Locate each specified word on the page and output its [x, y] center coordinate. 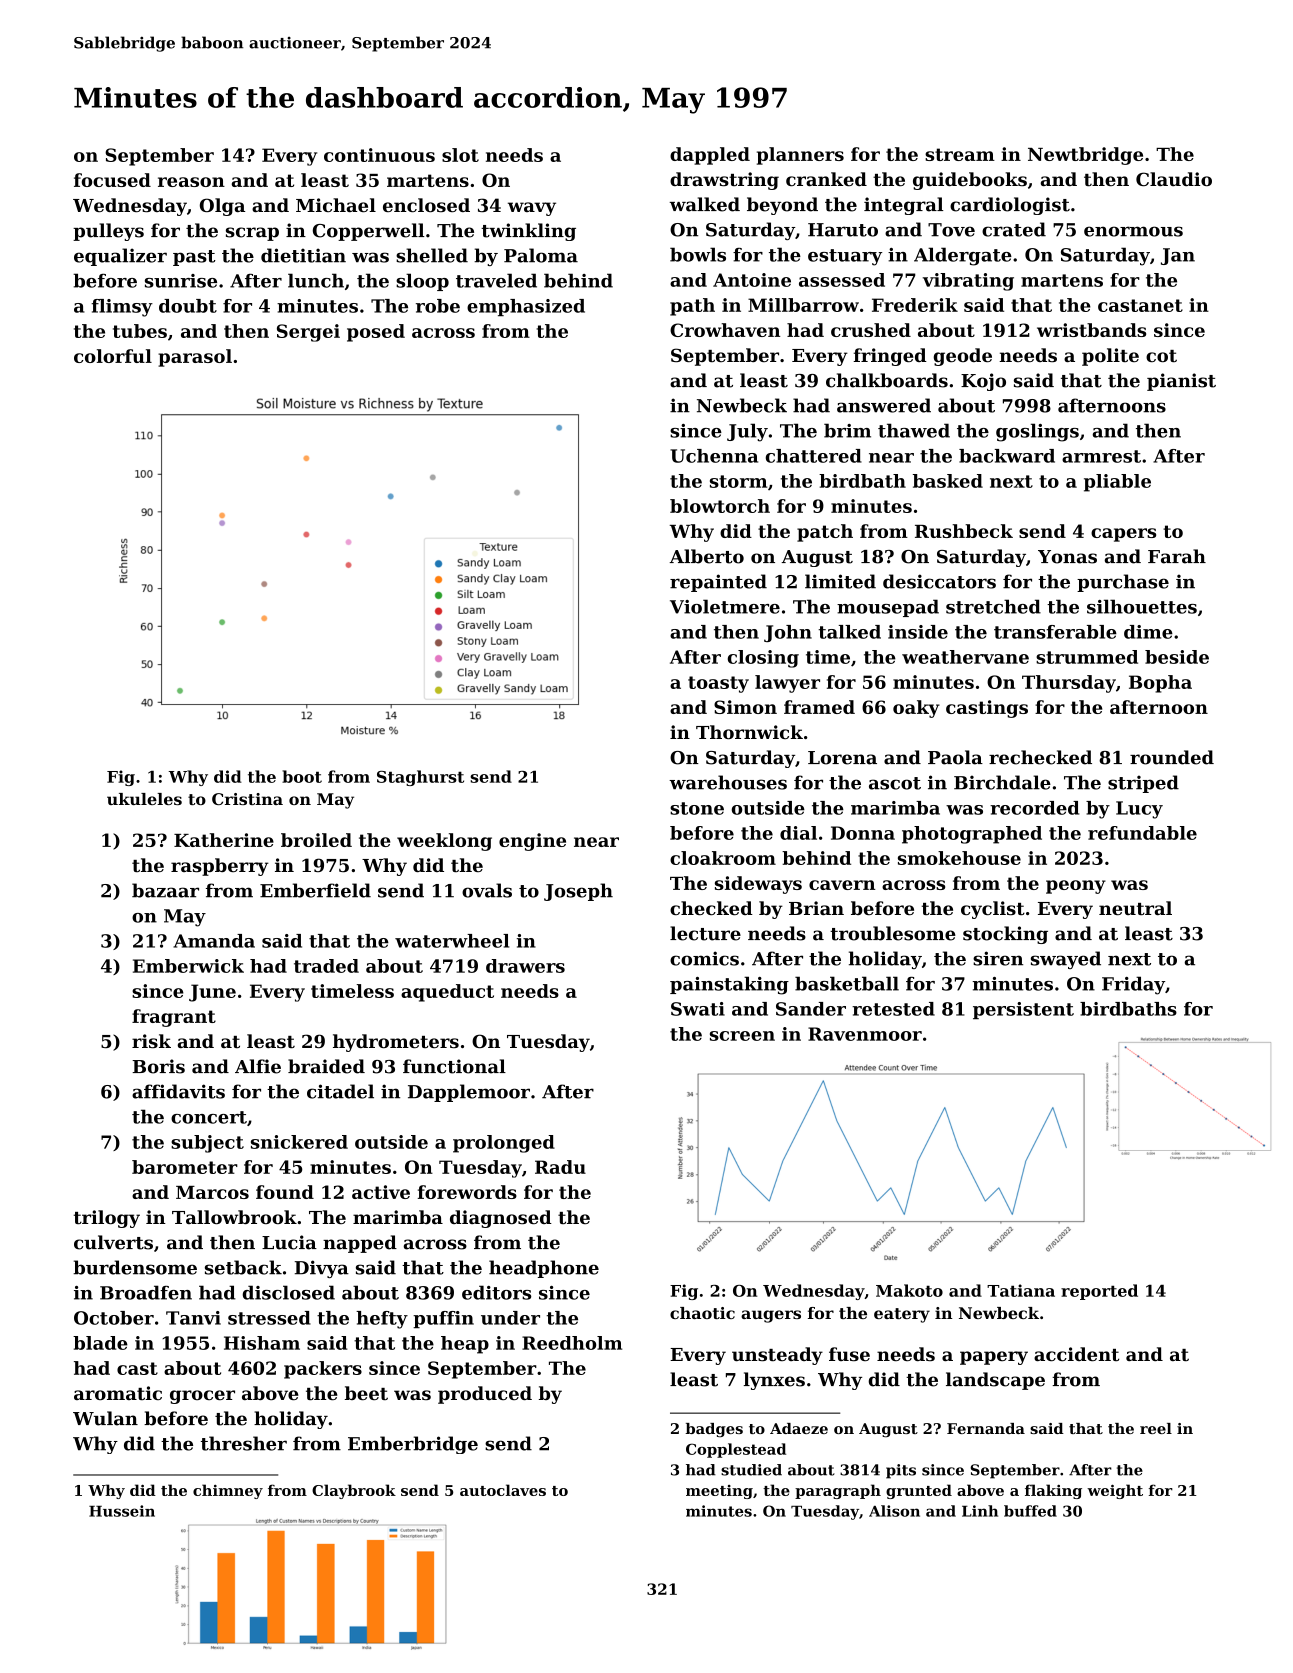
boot [302, 776]
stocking [1005, 935]
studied [751, 1470]
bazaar [165, 890]
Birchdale [1002, 782]
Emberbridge [413, 1445]
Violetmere [725, 606]
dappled [710, 156]
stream [960, 154]
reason [191, 182]
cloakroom [723, 858]
